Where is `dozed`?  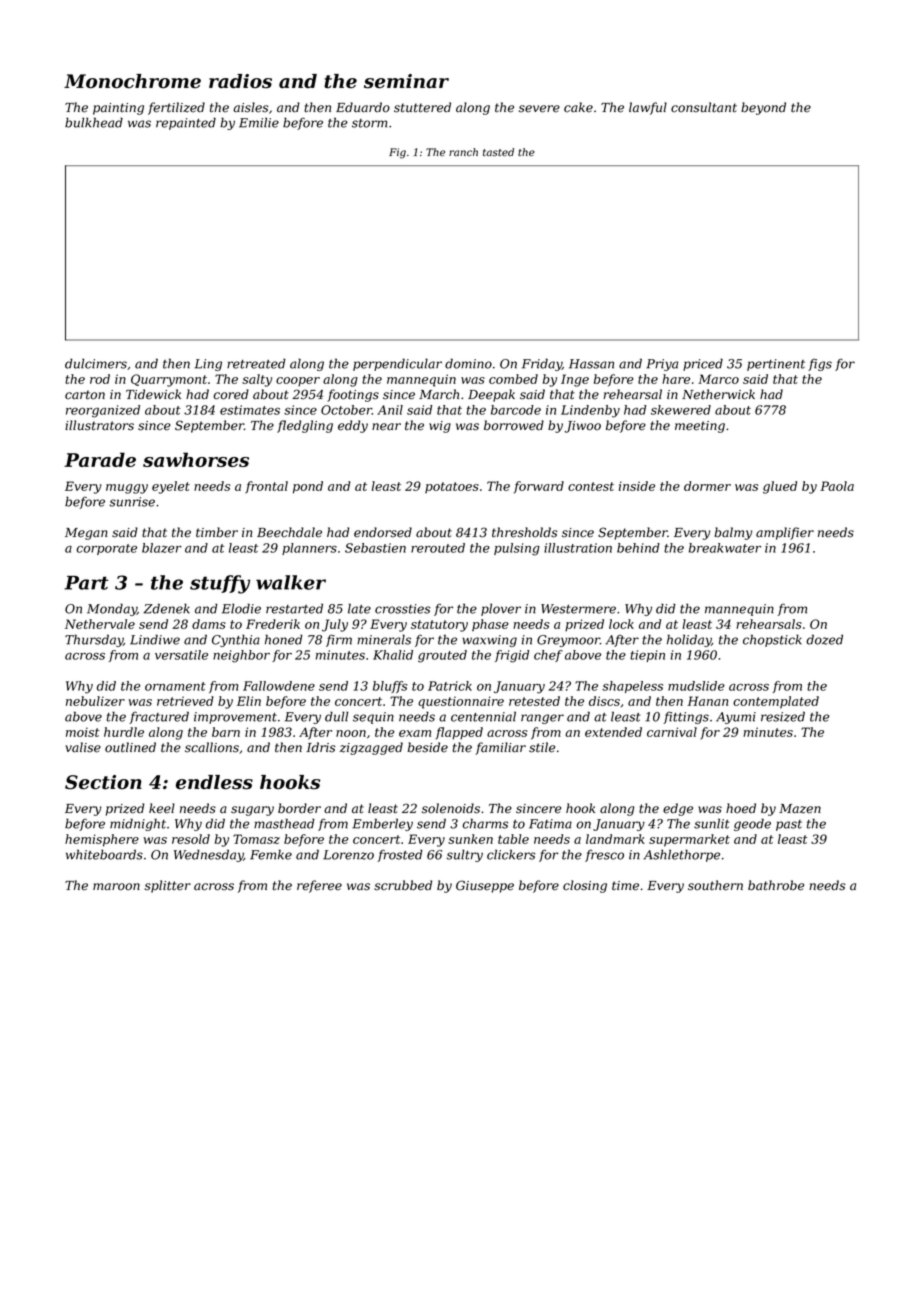 dozed is located at coordinates (824, 639).
